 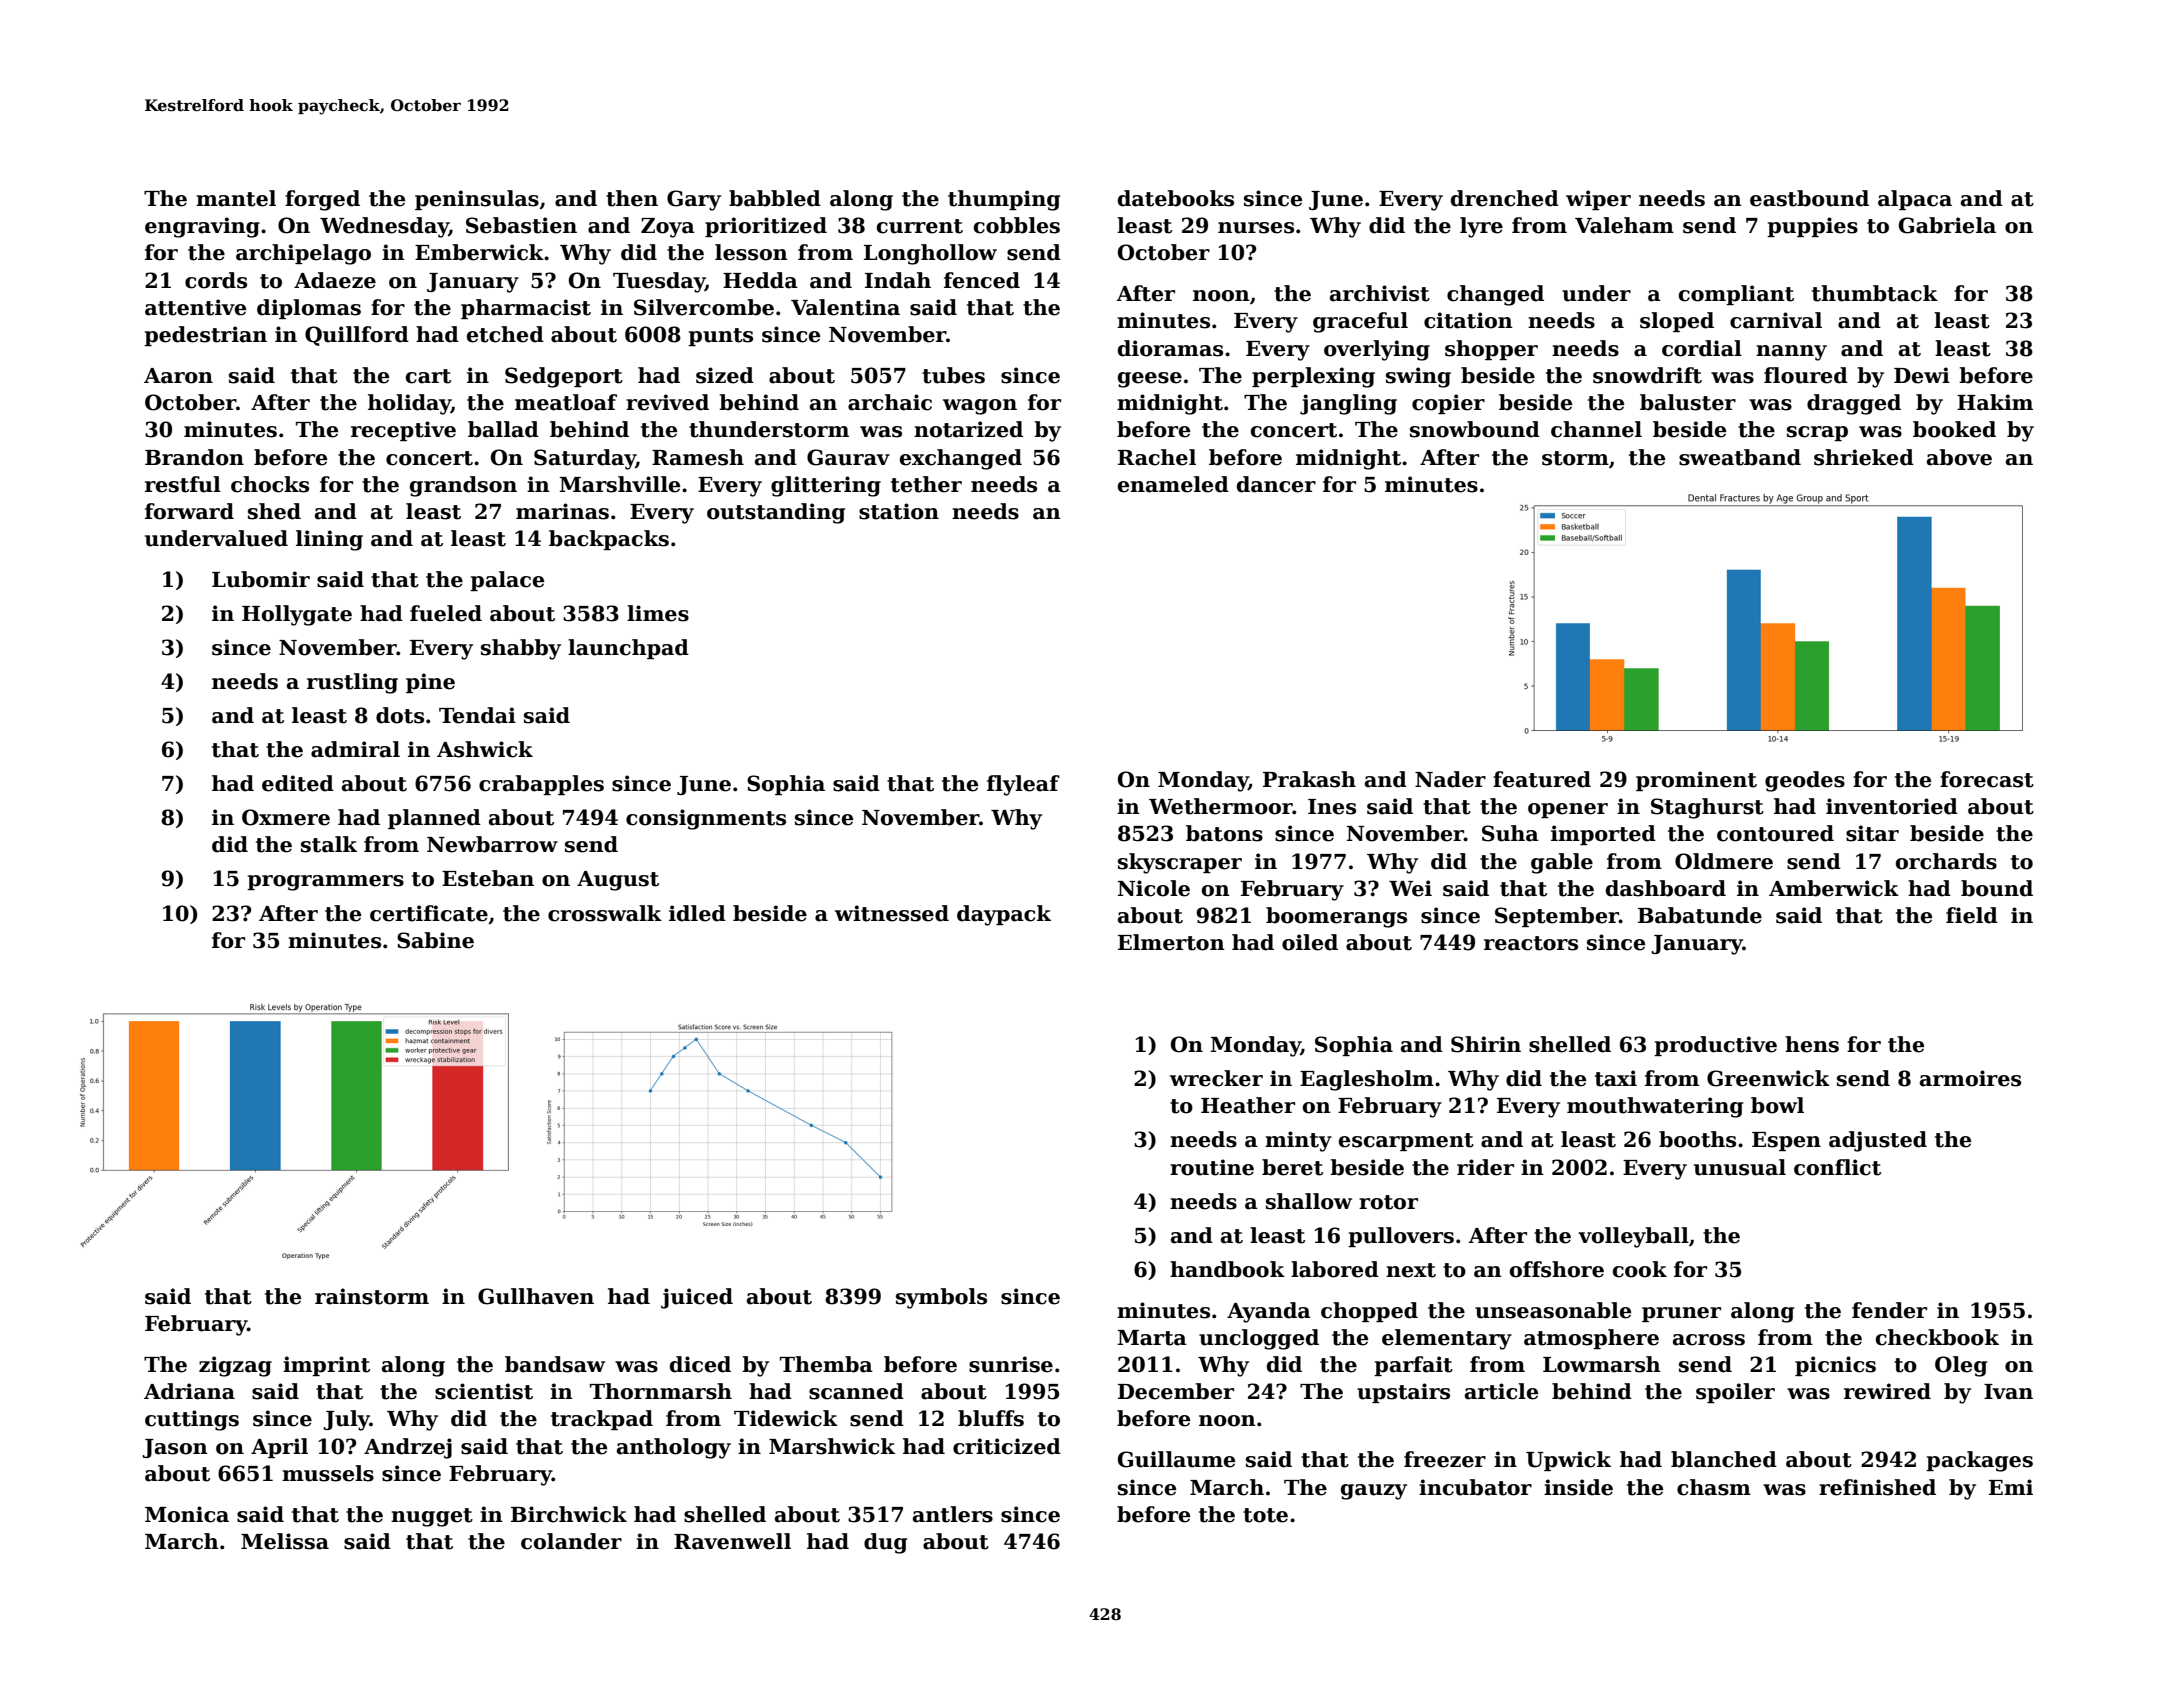 I want to click on Sabine, so click(x=435, y=940).
